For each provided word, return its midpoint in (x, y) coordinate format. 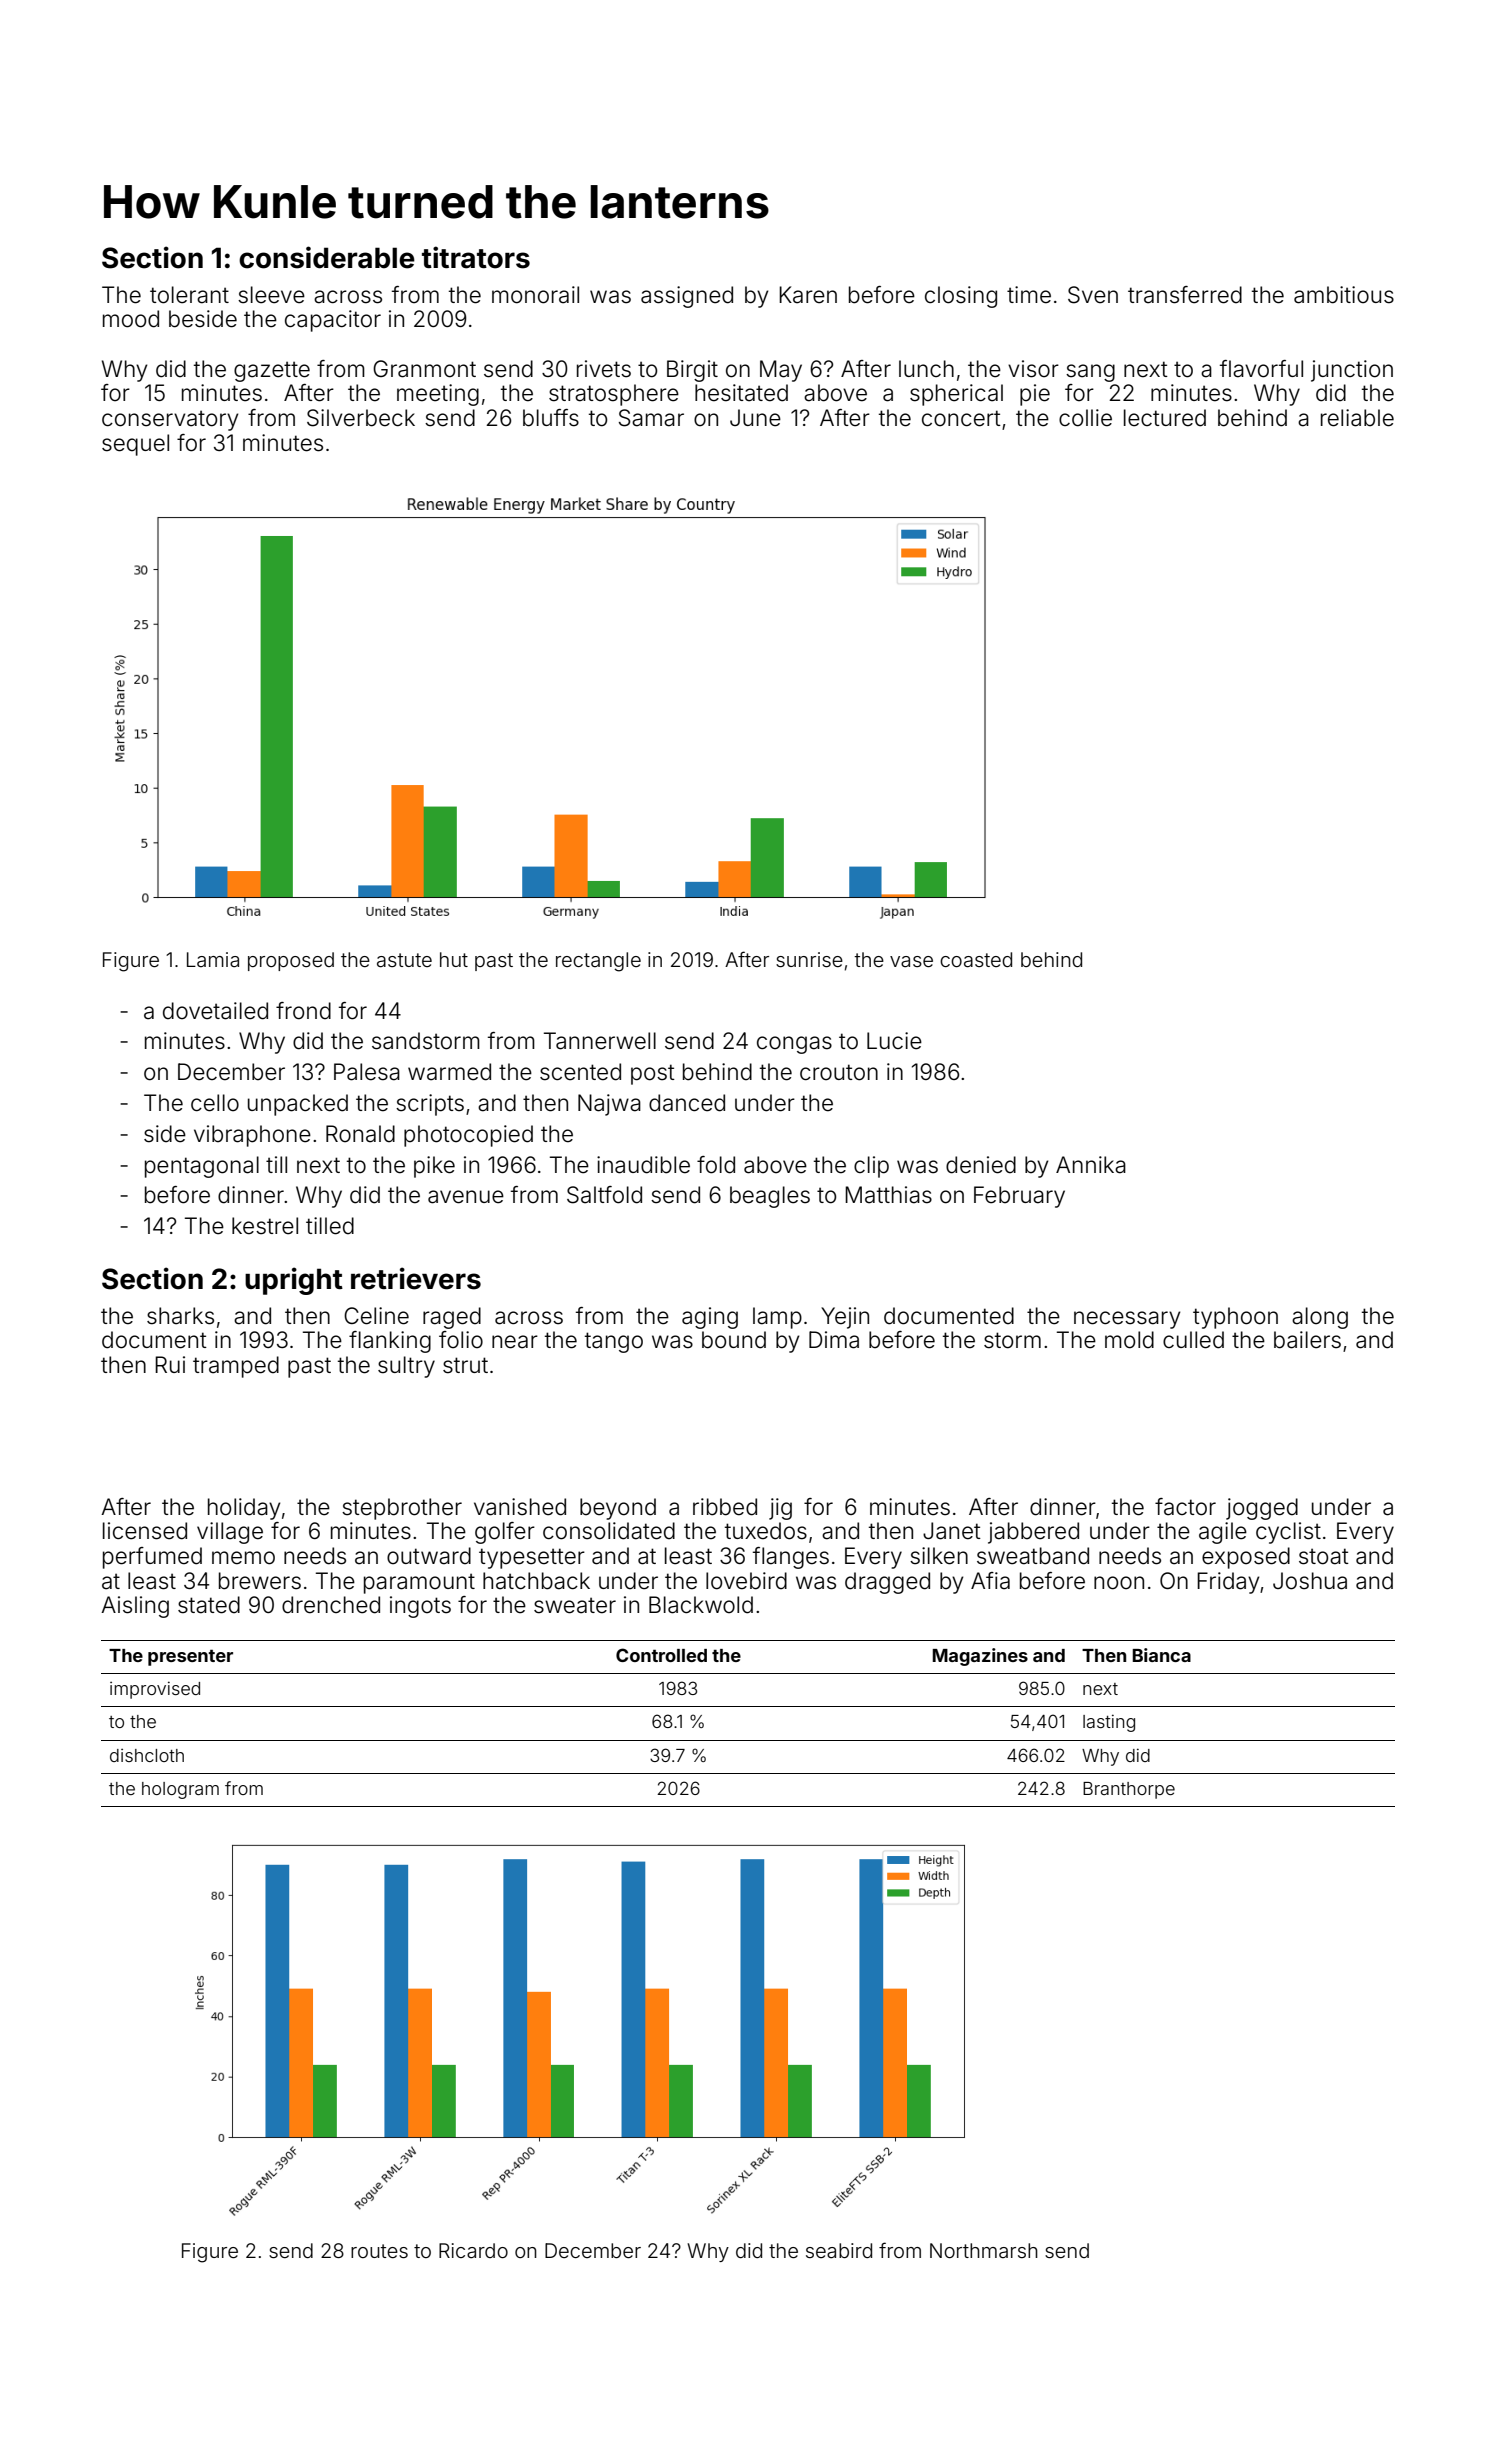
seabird (839, 2250)
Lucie (894, 1041)
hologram (180, 1790)
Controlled (661, 1655)
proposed (291, 961)
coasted (976, 959)
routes (379, 2251)
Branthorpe (1129, 1790)
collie (1085, 418)
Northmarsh (984, 2250)
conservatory (170, 421)
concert (961, 418)
